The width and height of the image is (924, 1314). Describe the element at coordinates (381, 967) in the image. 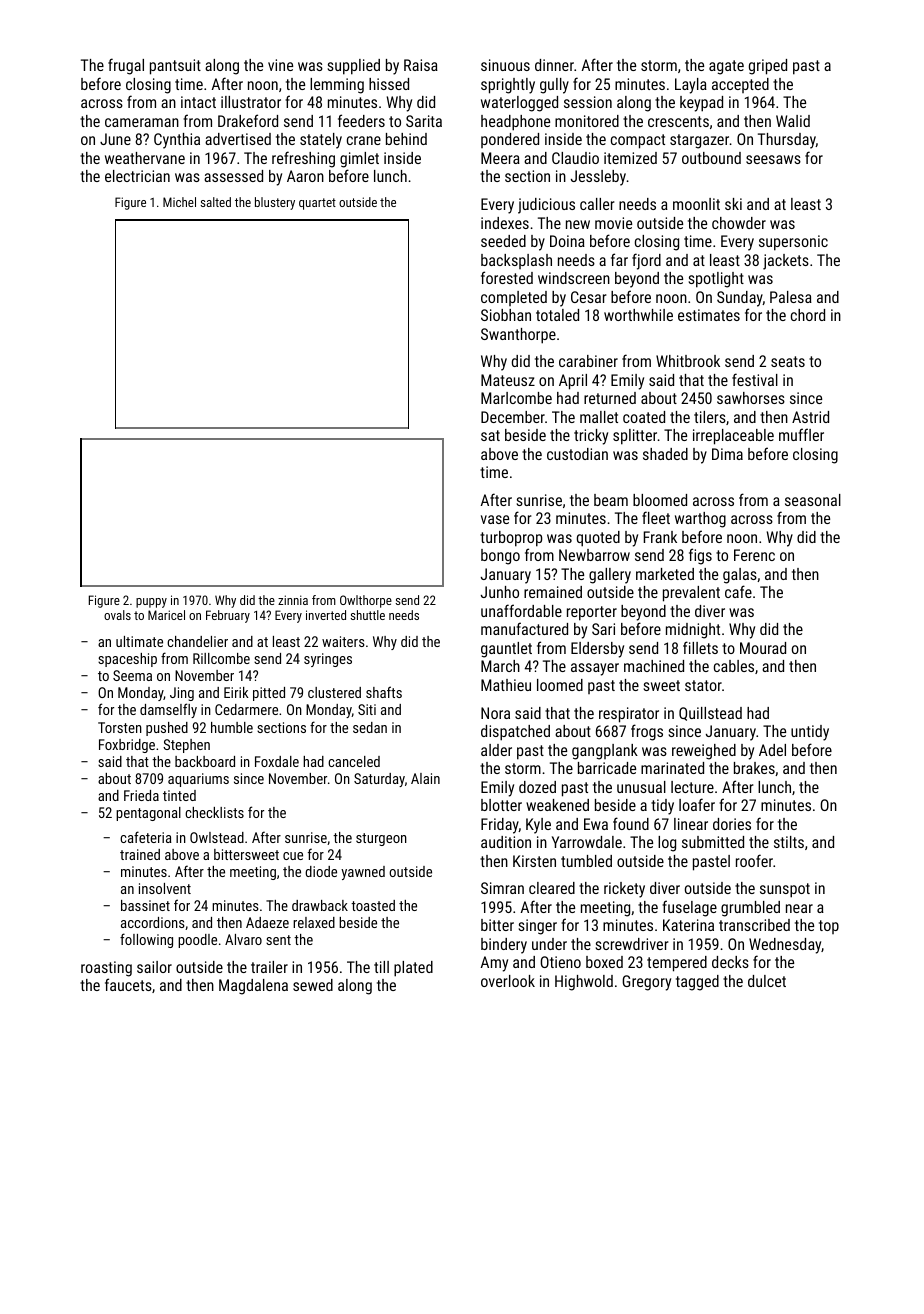

I see `till` at that location.
